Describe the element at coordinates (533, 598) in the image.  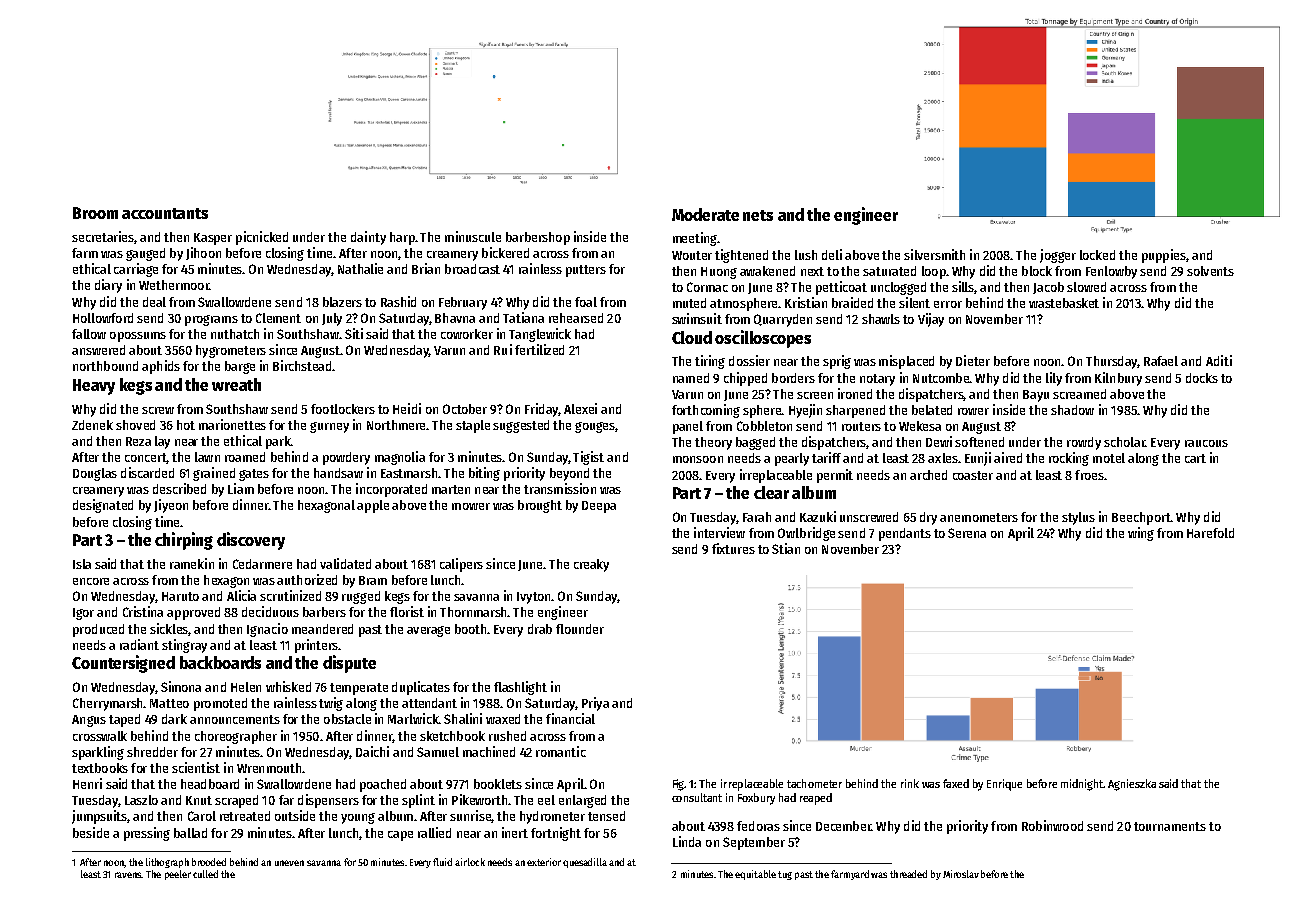
I see `Ivyton` at that location.
